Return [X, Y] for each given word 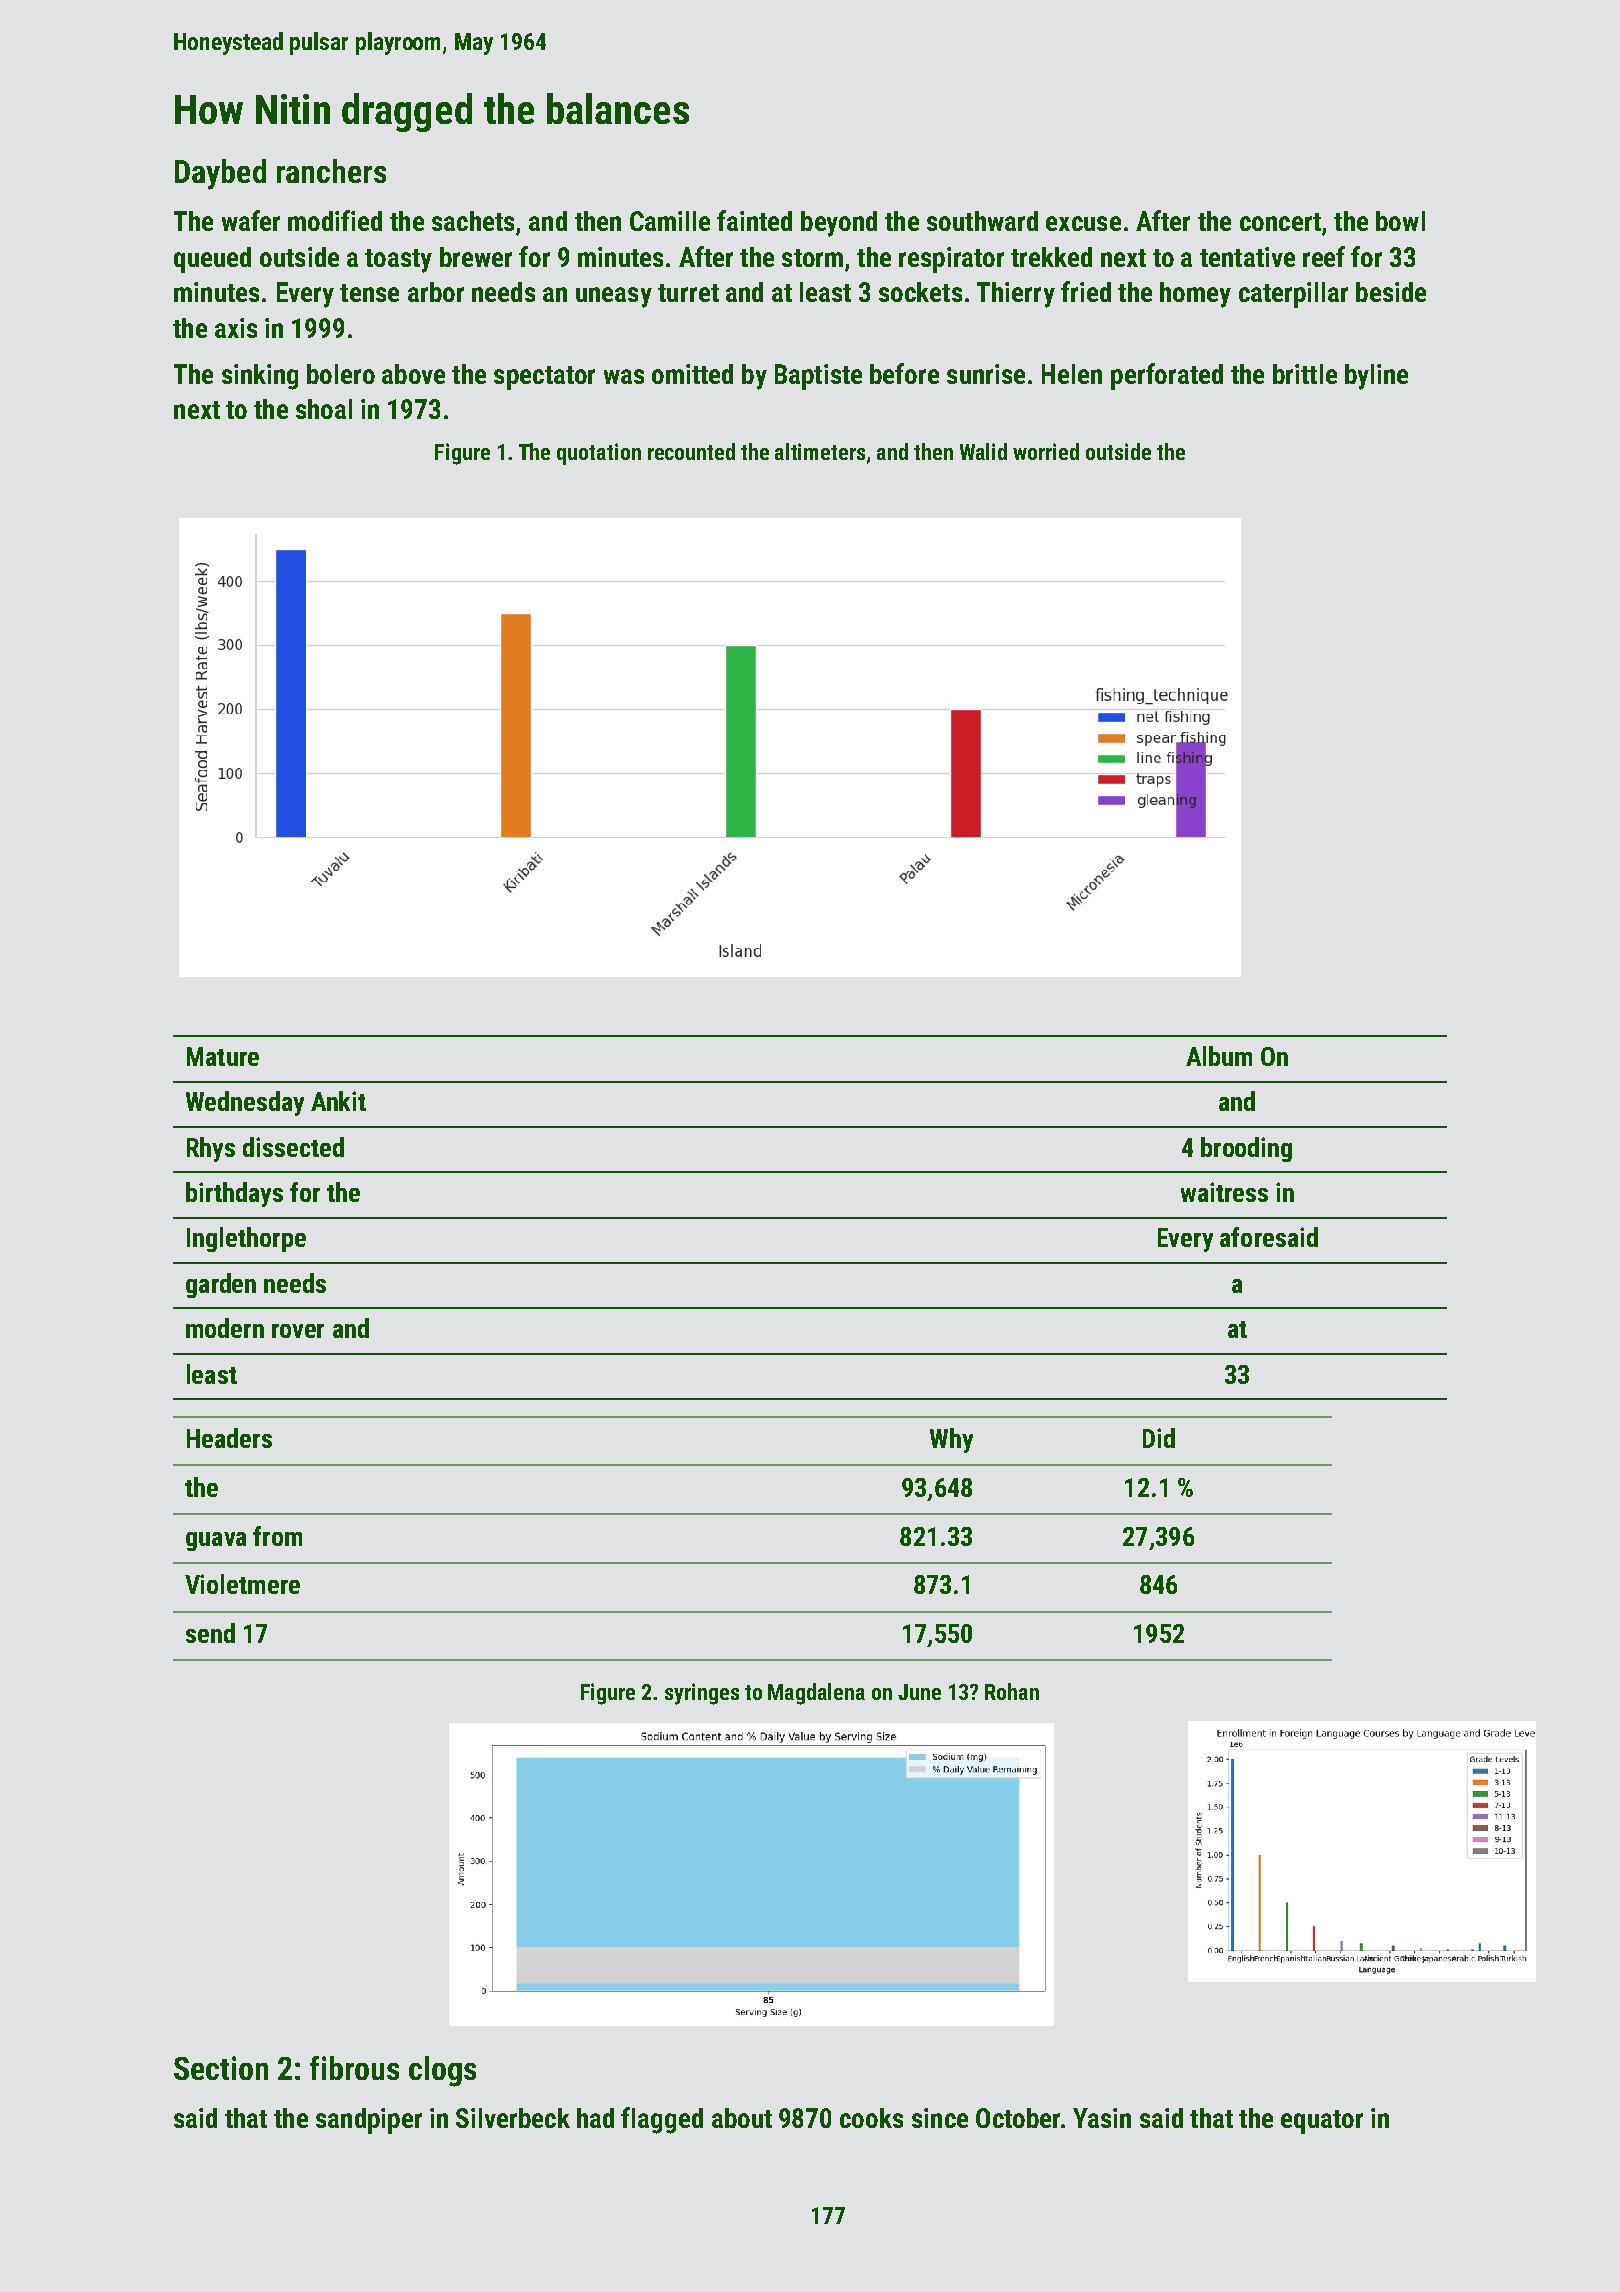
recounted [691, 451]
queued [212, 260]
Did [1159, 1438]
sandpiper [369, 2121]
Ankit [338, 1101]
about [742, 2118]
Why [951, 1440]
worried [1046, 451]
